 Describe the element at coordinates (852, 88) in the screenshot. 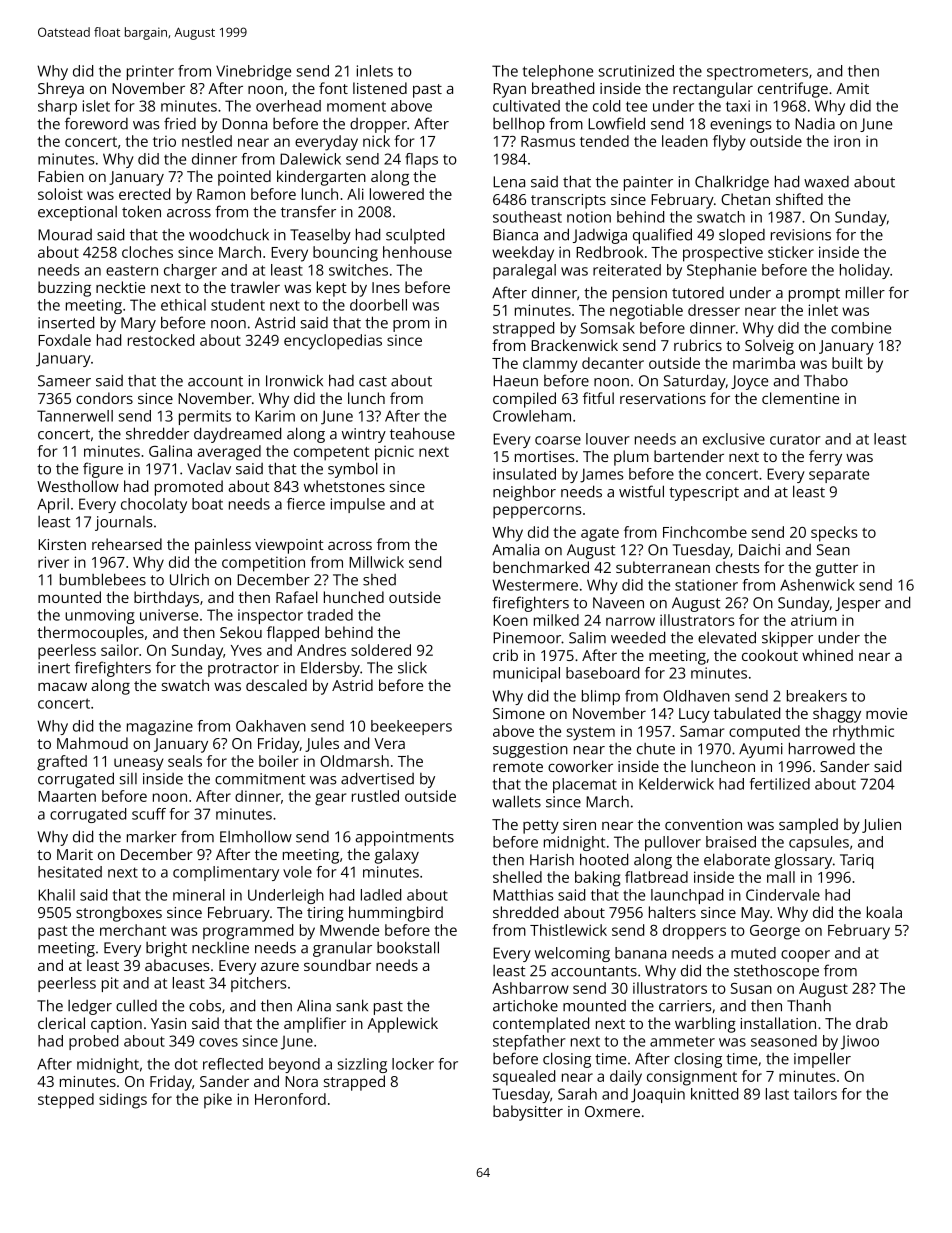

I see `Amit` at that location.
